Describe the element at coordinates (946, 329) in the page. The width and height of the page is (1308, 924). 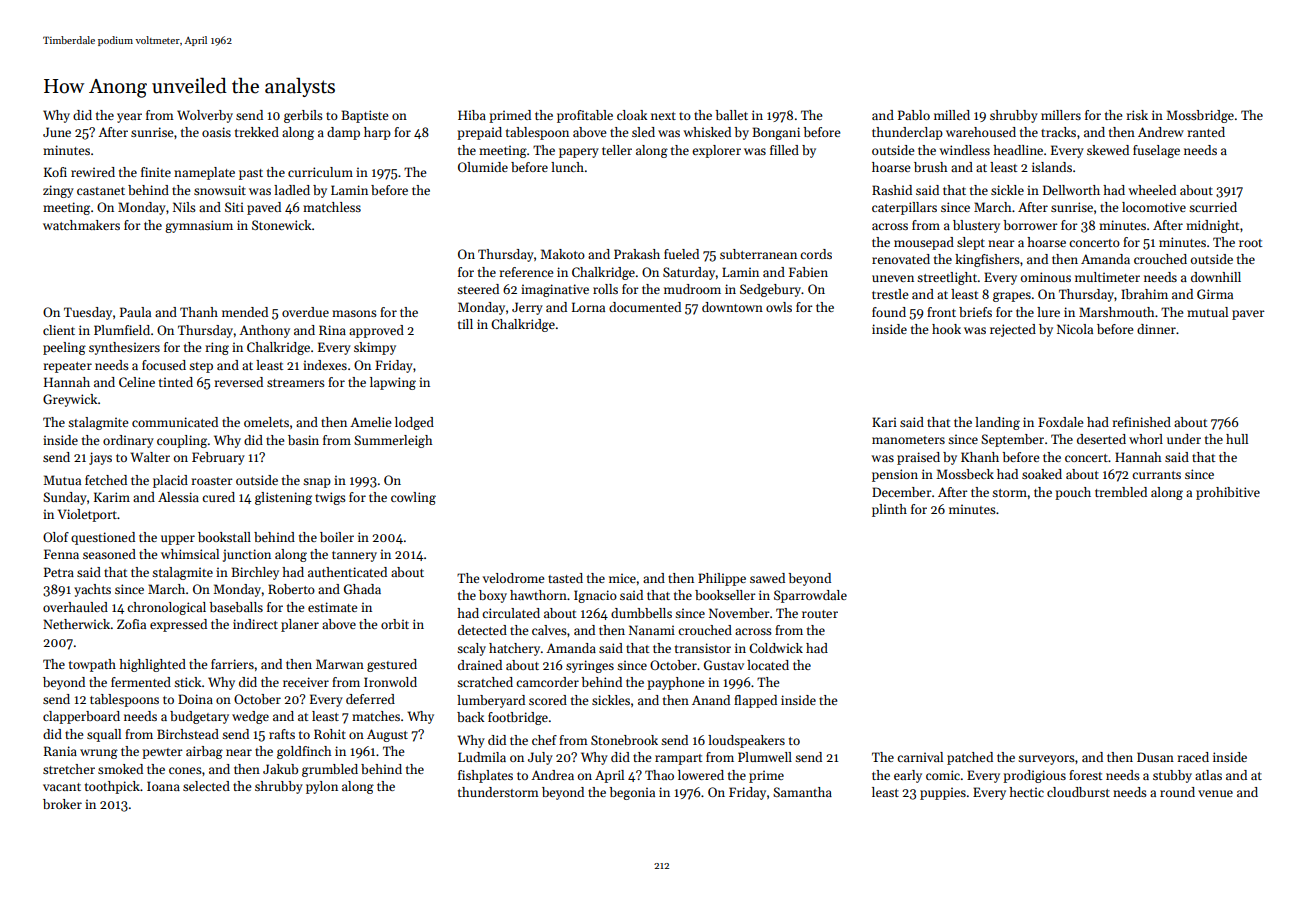
I see `hook` at that location.
